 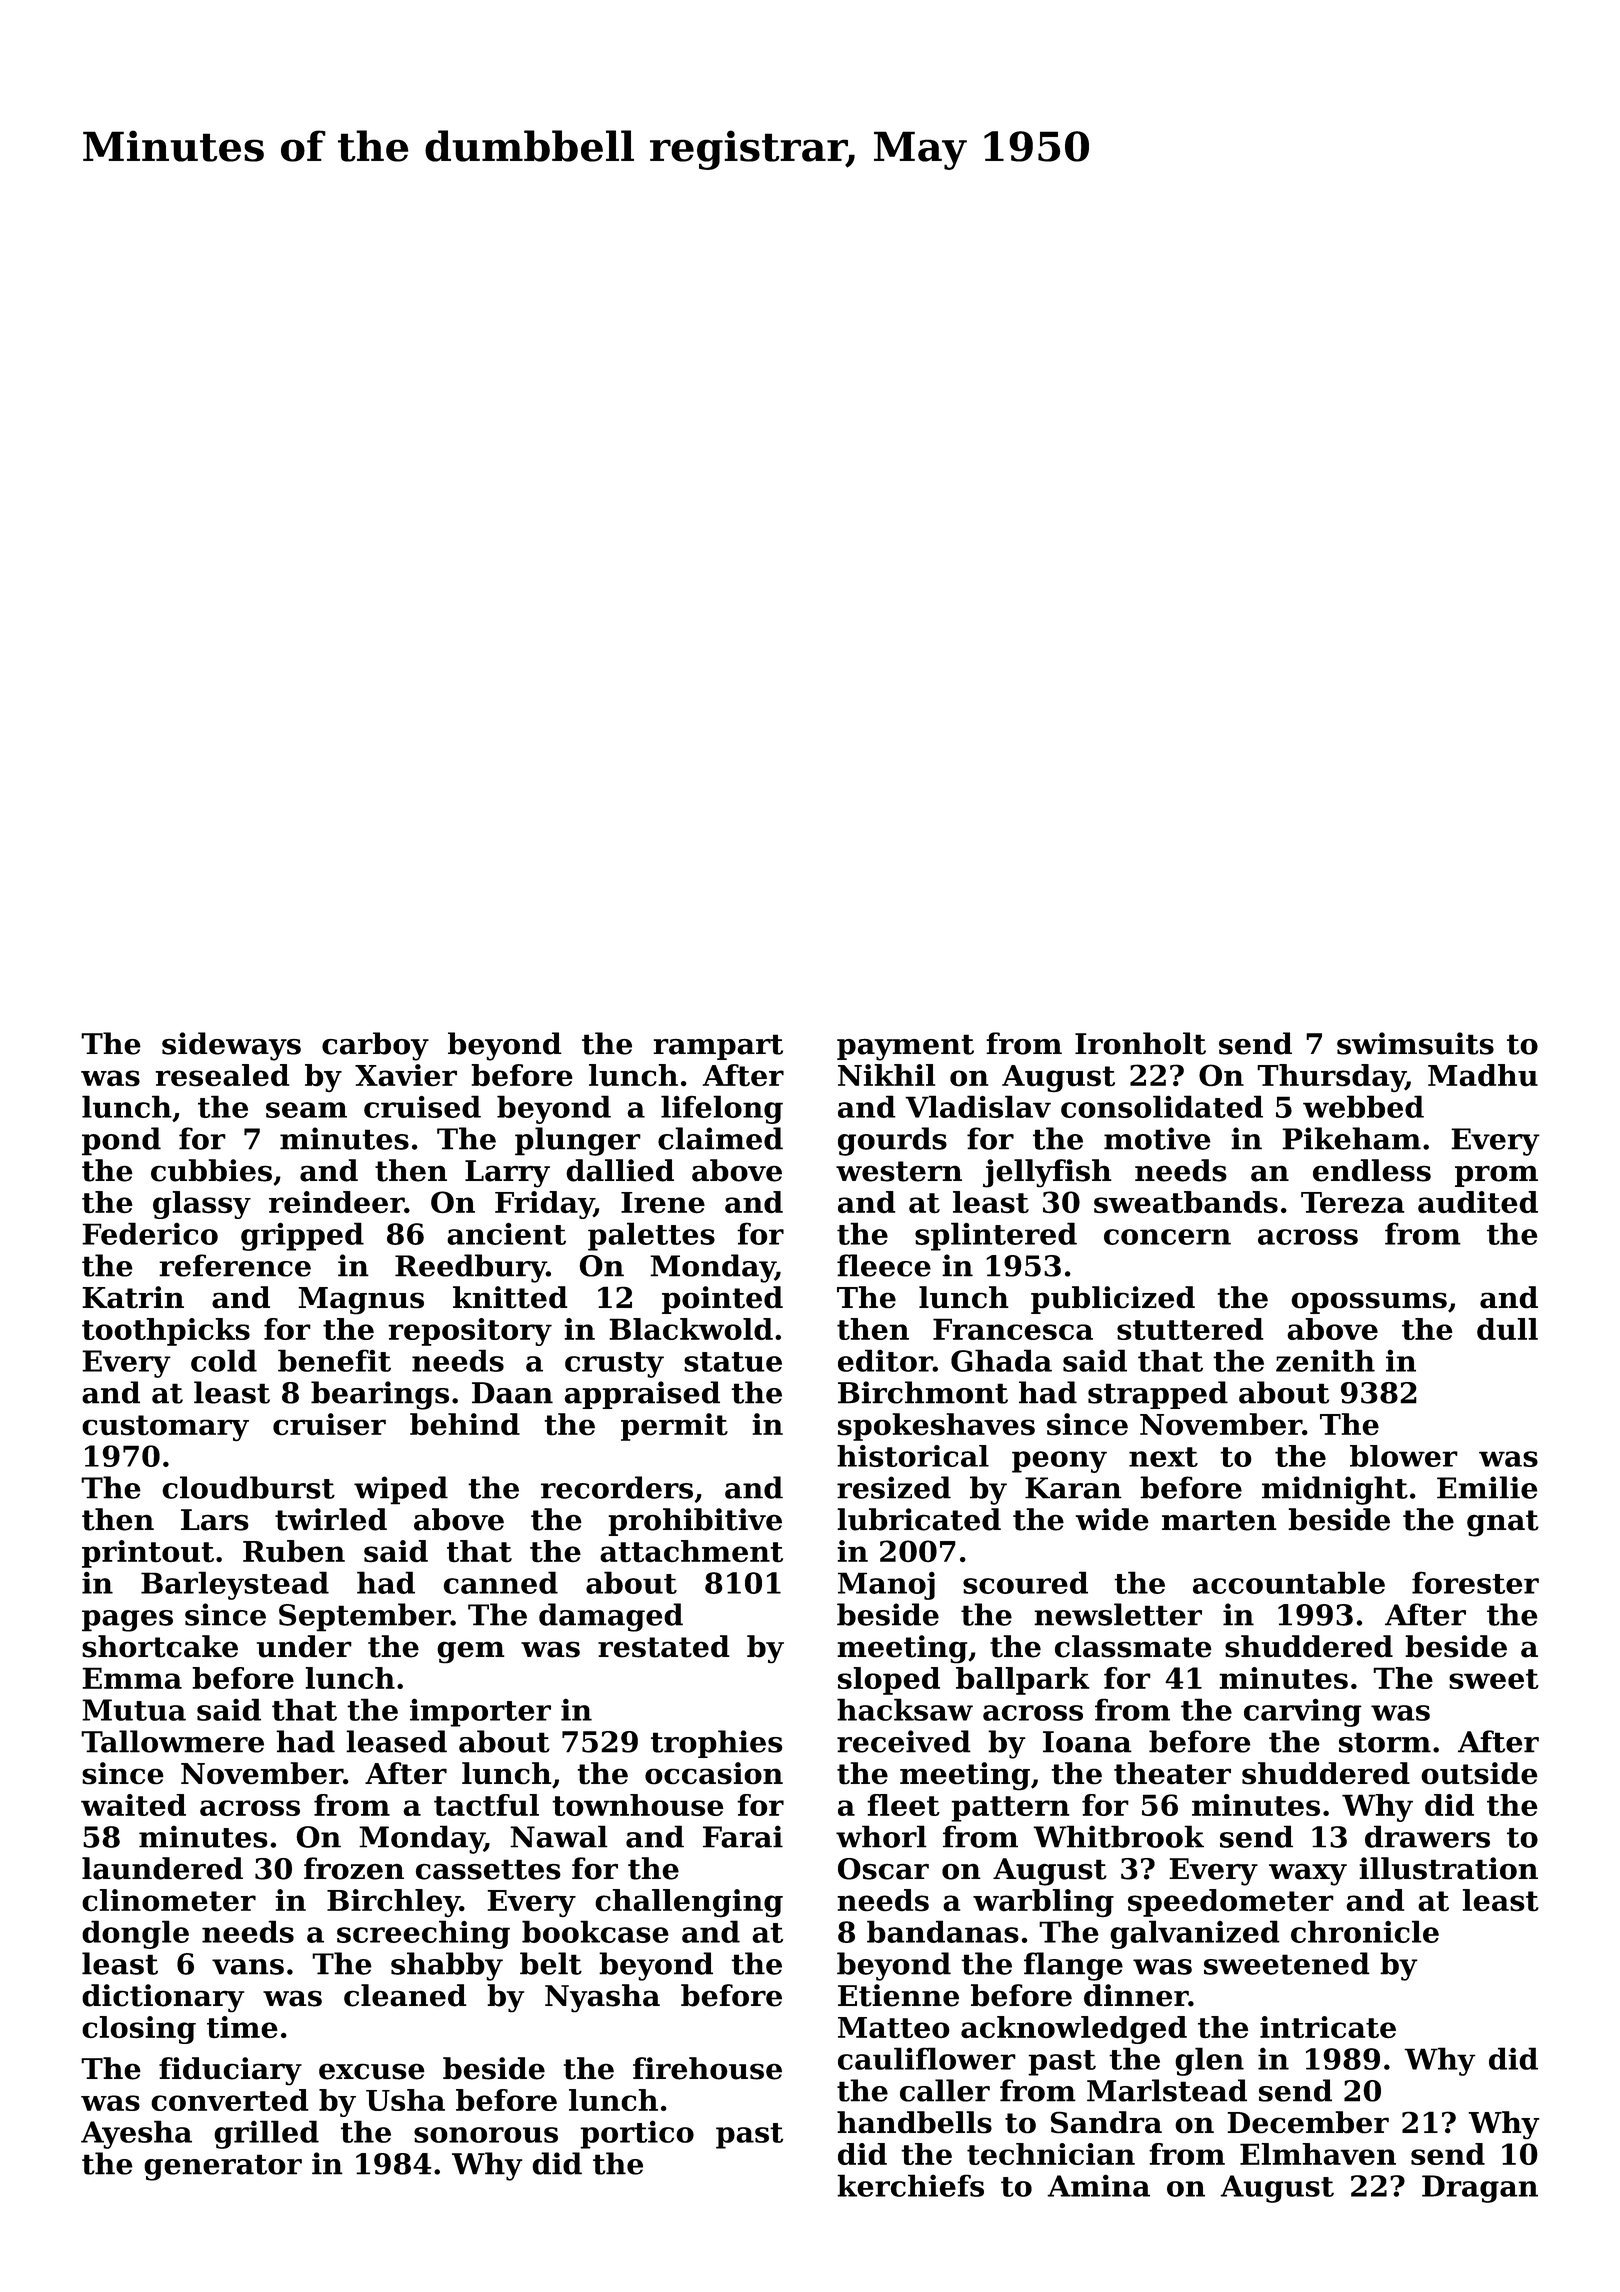 I want to click on lubricated, so click(x=919, y=1519).
